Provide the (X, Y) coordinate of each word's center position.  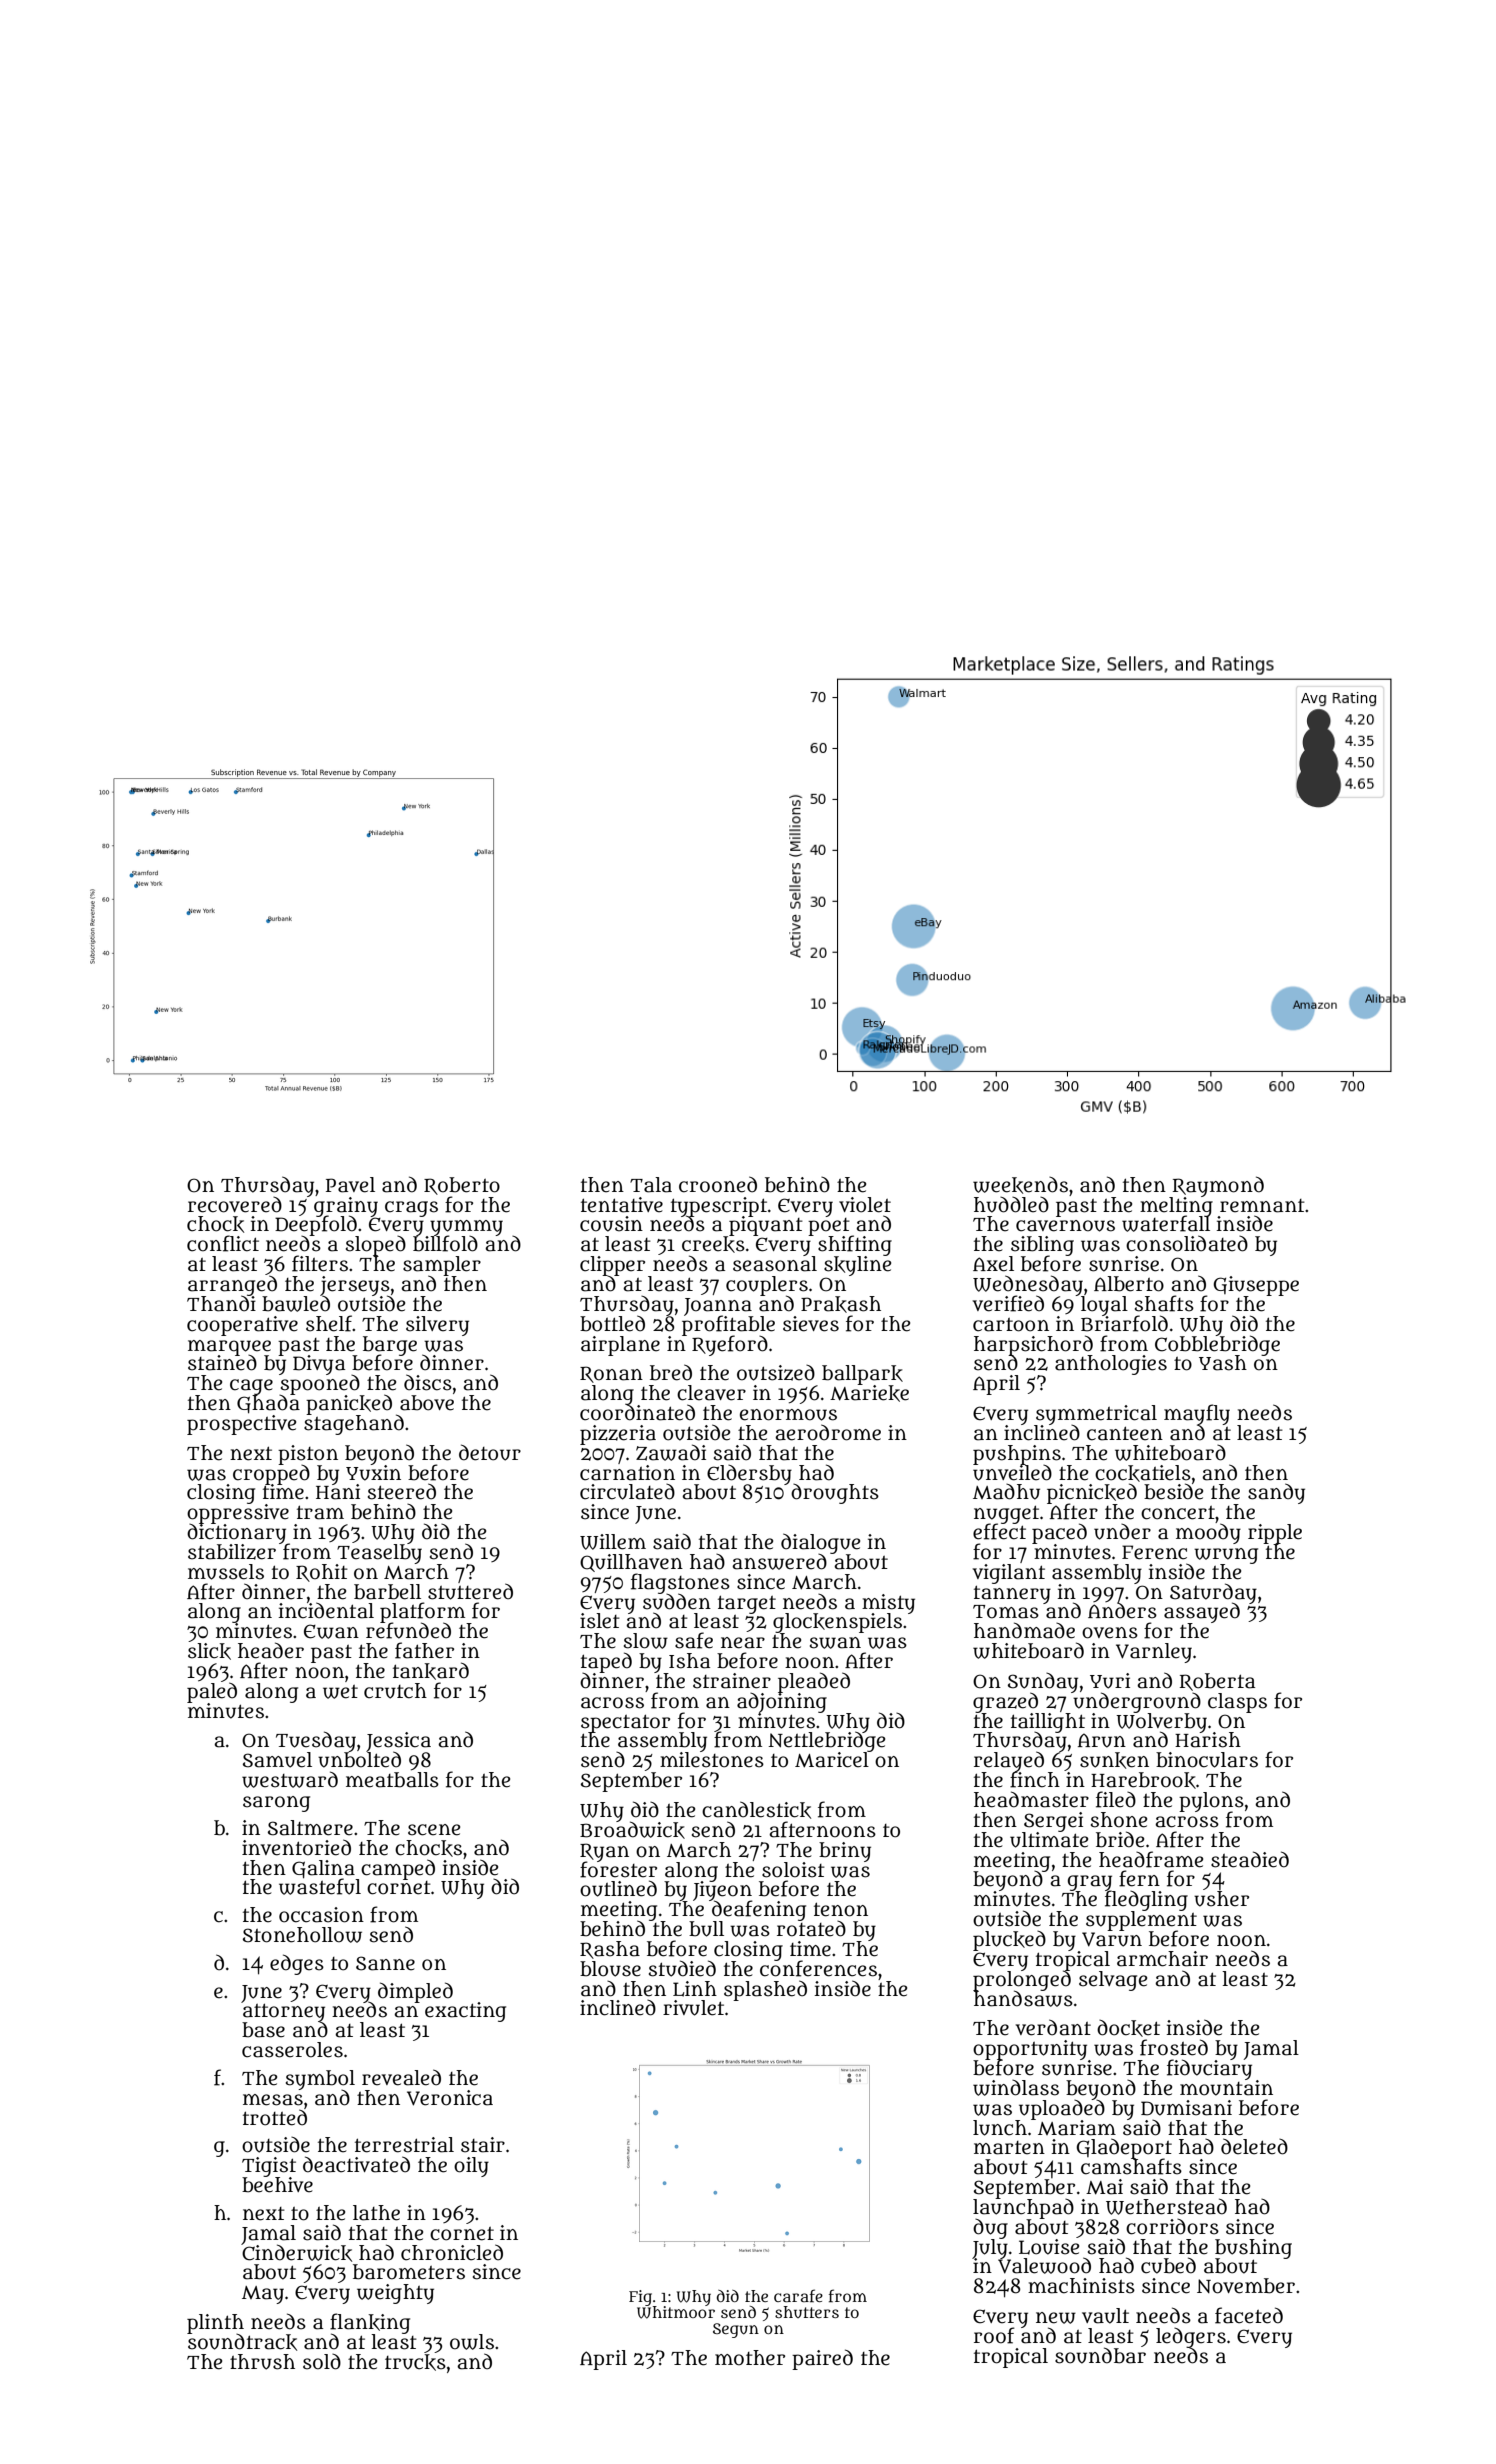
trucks (415, 2362)
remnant (1262, 1206)
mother (750, 2358)
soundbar (1100, 2355)
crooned (718, 1184)
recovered (235, 1205)
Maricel (832, 1760)
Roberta (1217, 1682)
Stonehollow (302, 1935)
